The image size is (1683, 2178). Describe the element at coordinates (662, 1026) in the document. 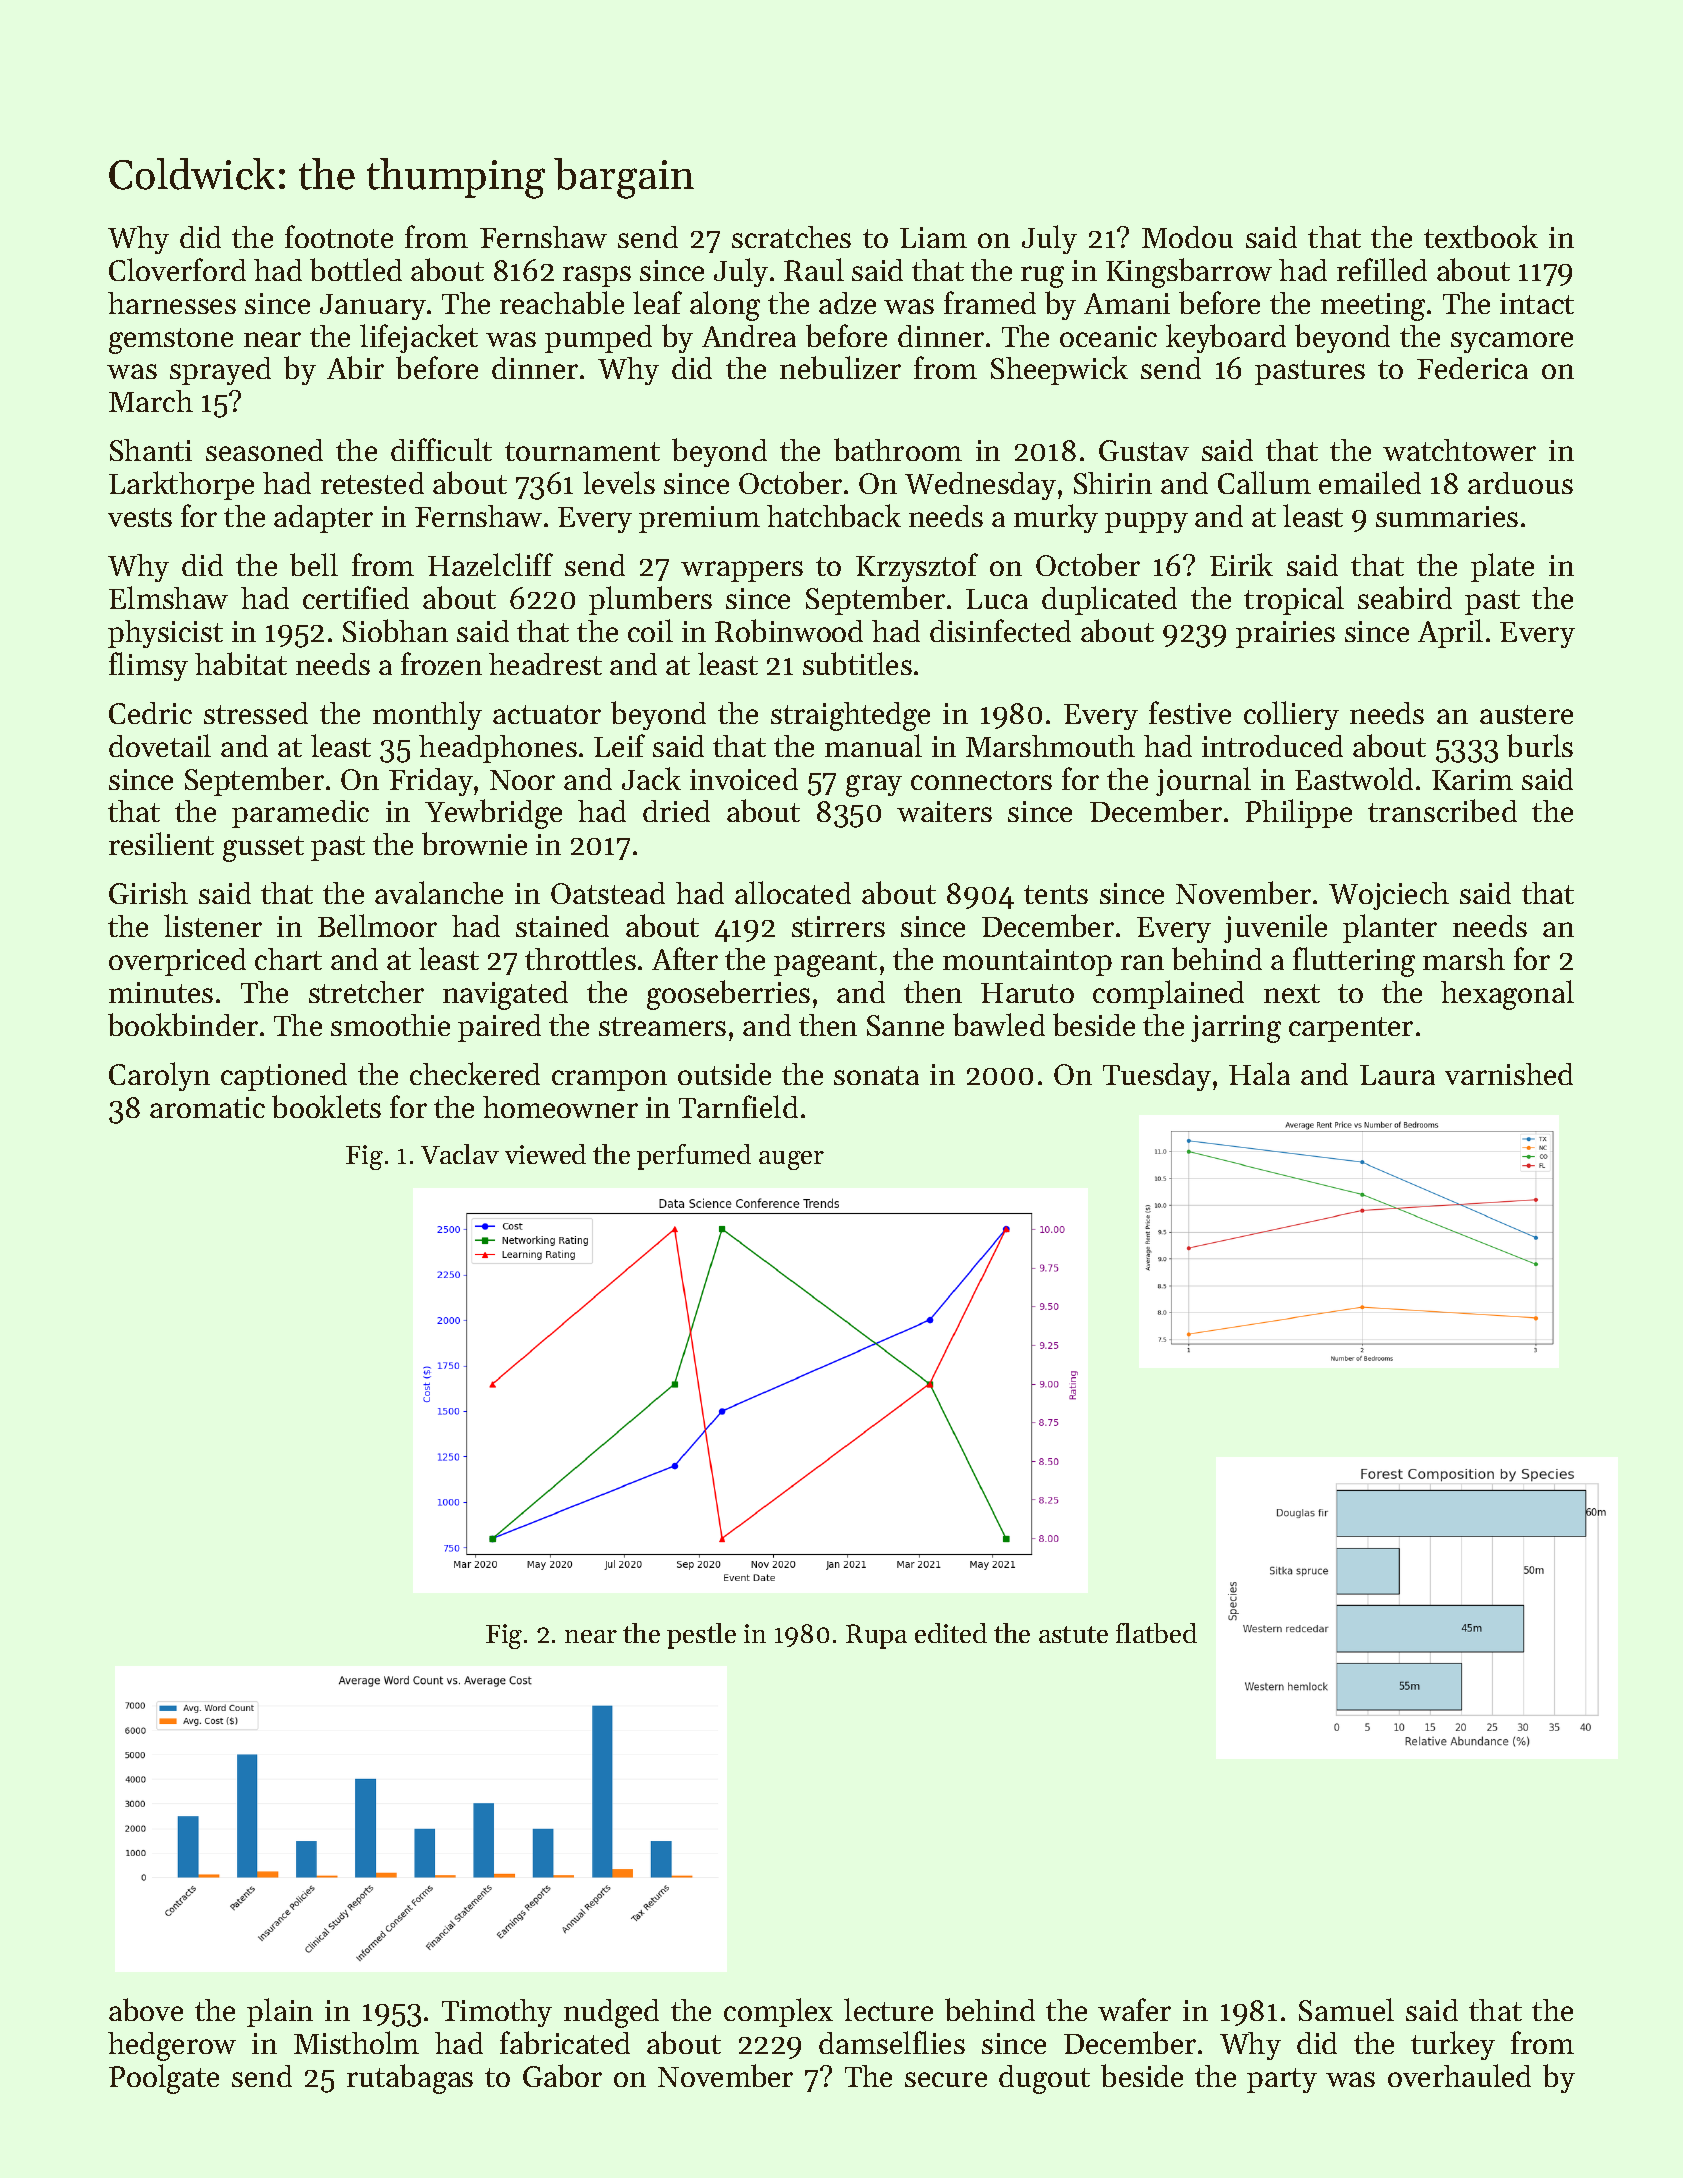

I see `streamers` at that location.
